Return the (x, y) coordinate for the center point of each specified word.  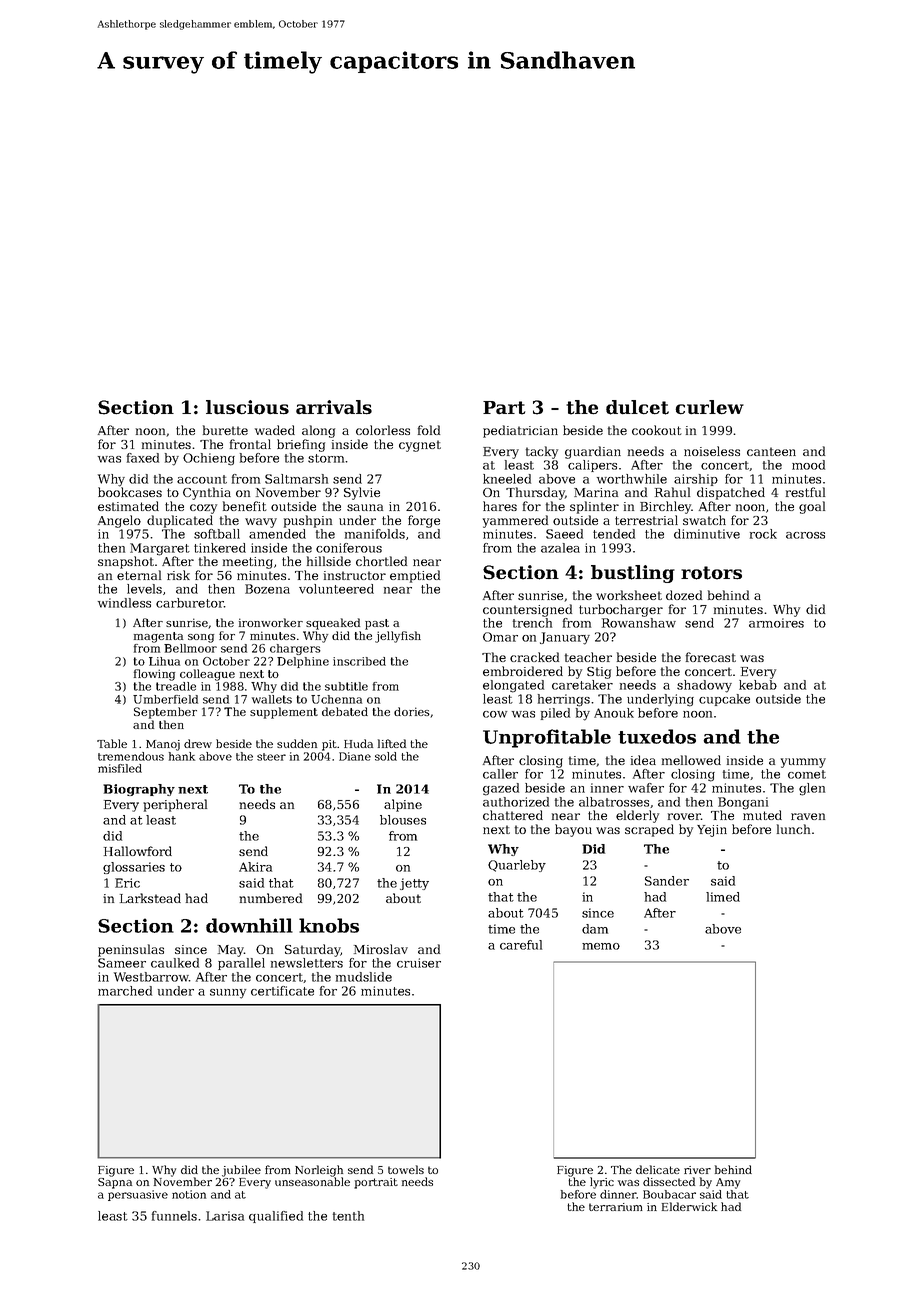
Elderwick (689, 1206)
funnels (174, 1216)
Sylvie (362, 493)
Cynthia (207, 493)
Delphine (303, 662)
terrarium (616, 1207)
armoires (776, 623)
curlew (709, 407)
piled (555, 714)
